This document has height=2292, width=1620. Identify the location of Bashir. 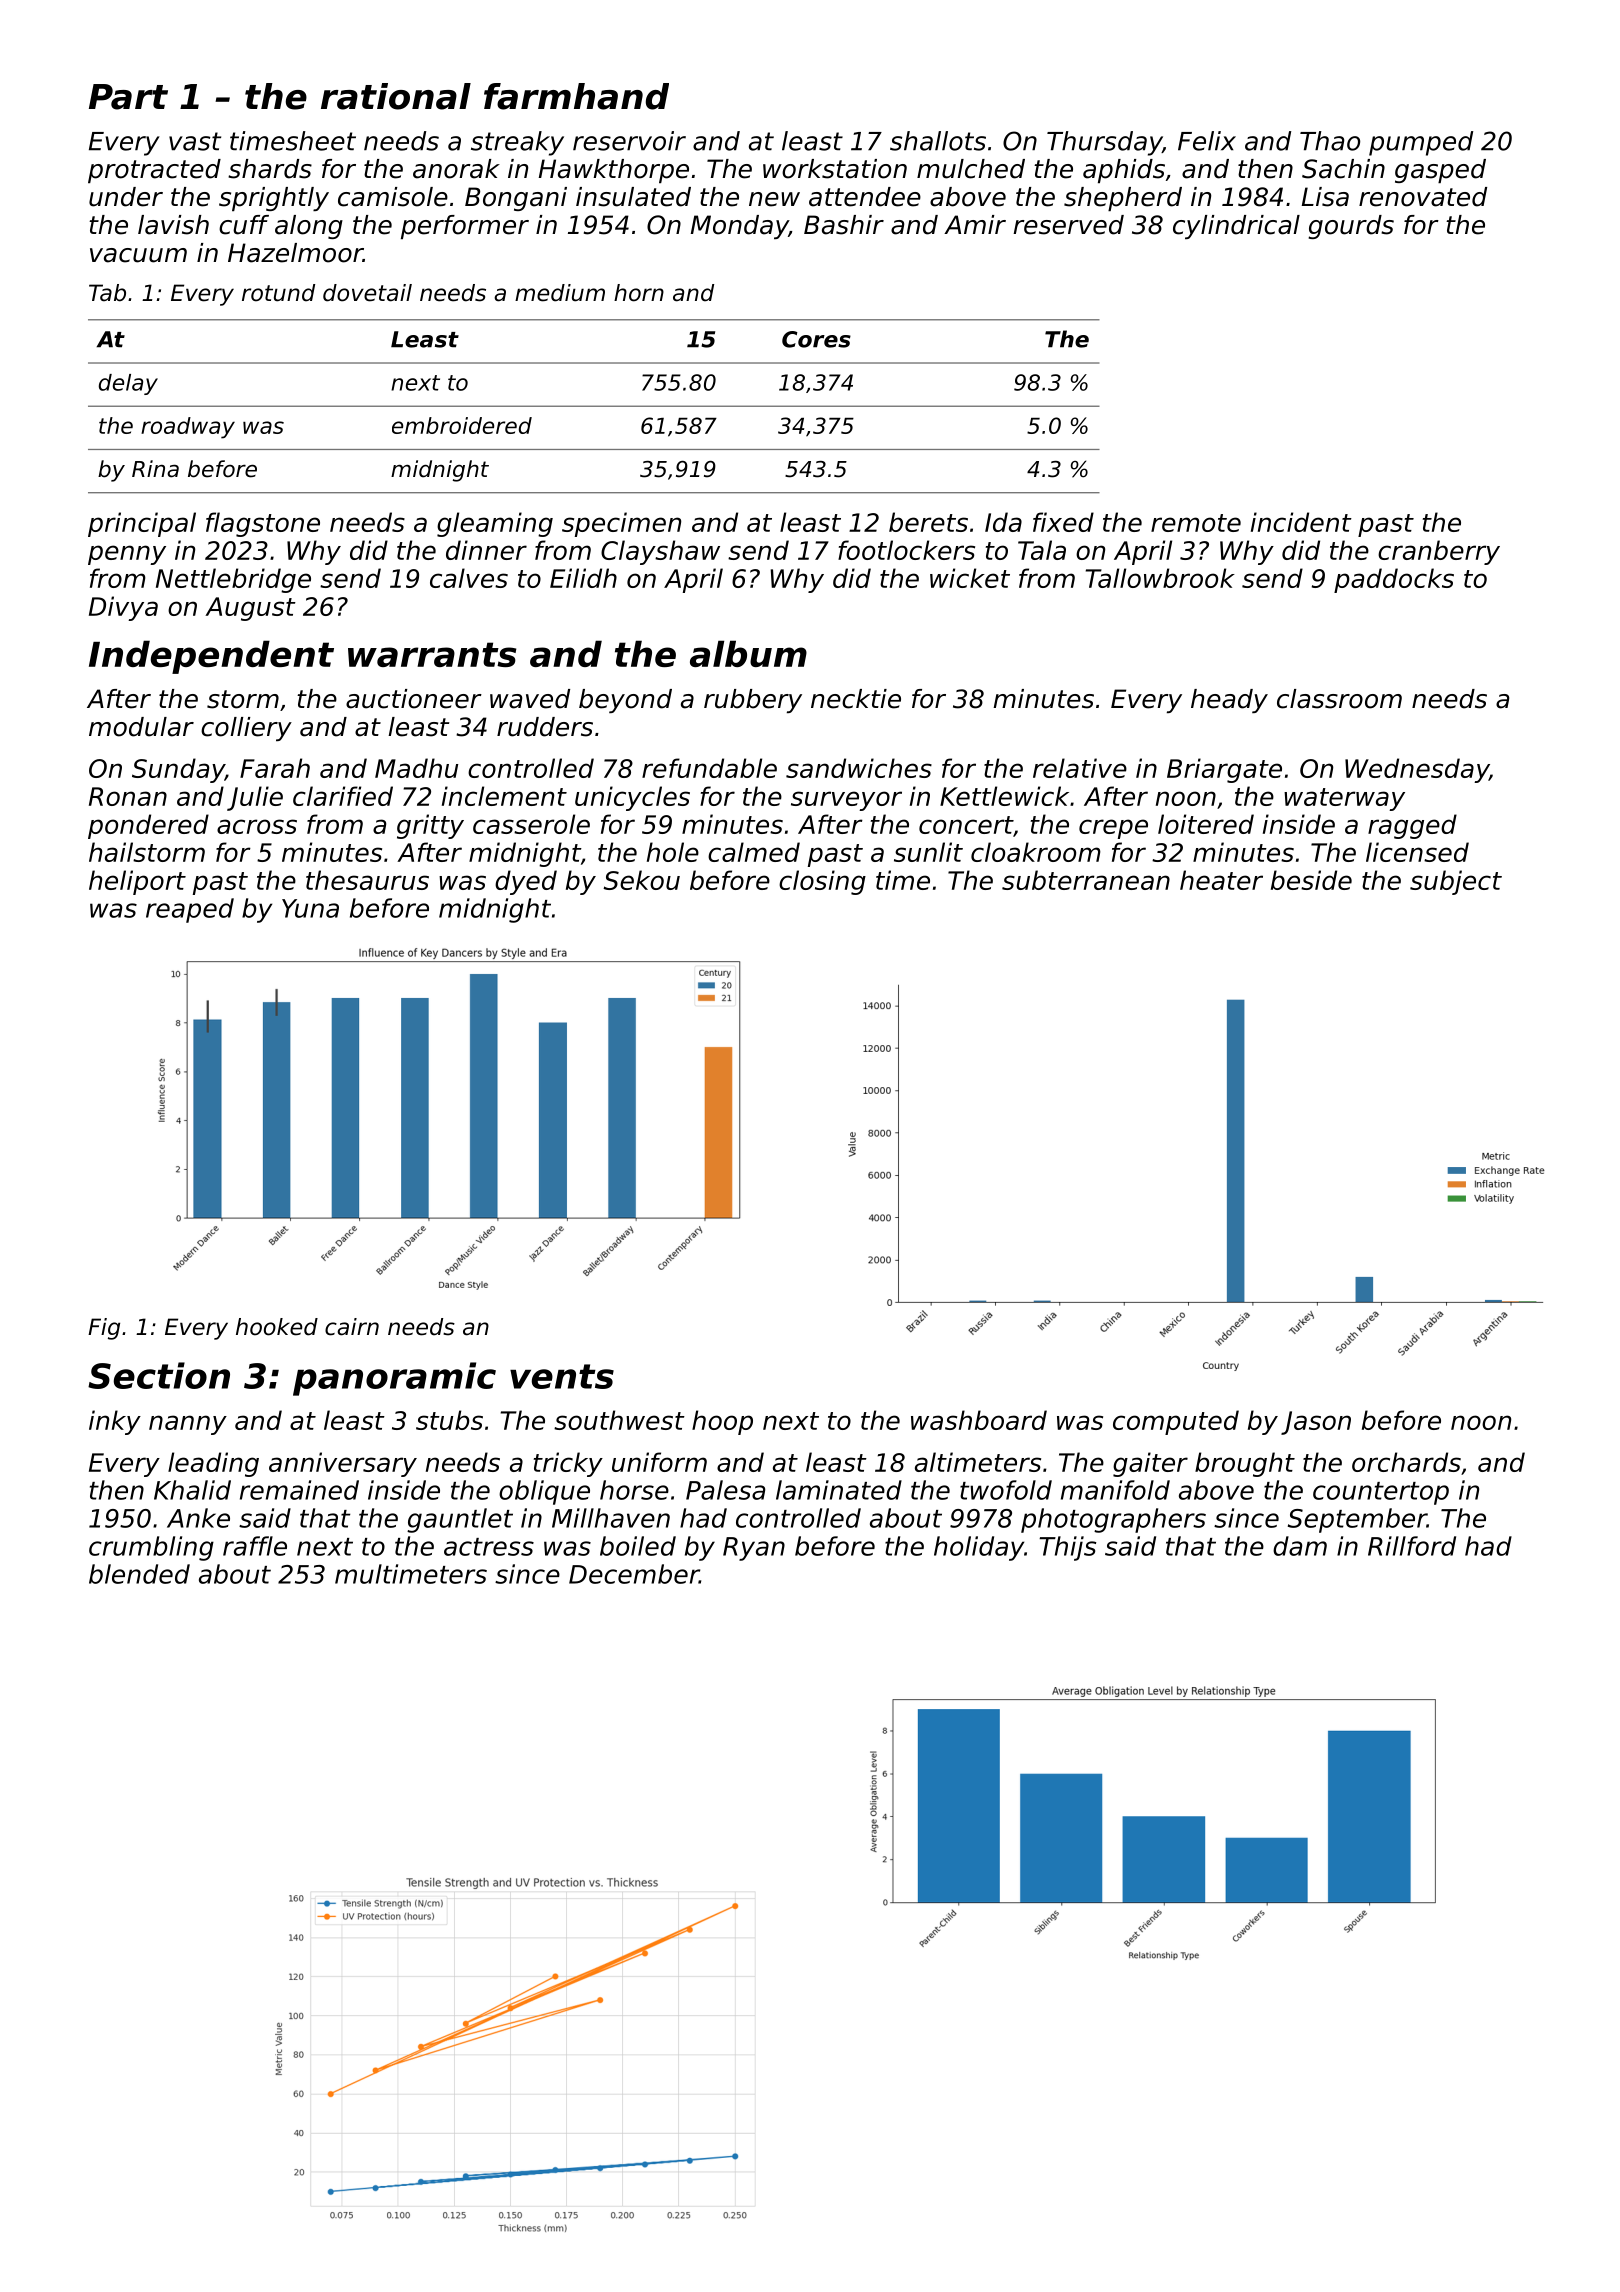
(844, 225).
